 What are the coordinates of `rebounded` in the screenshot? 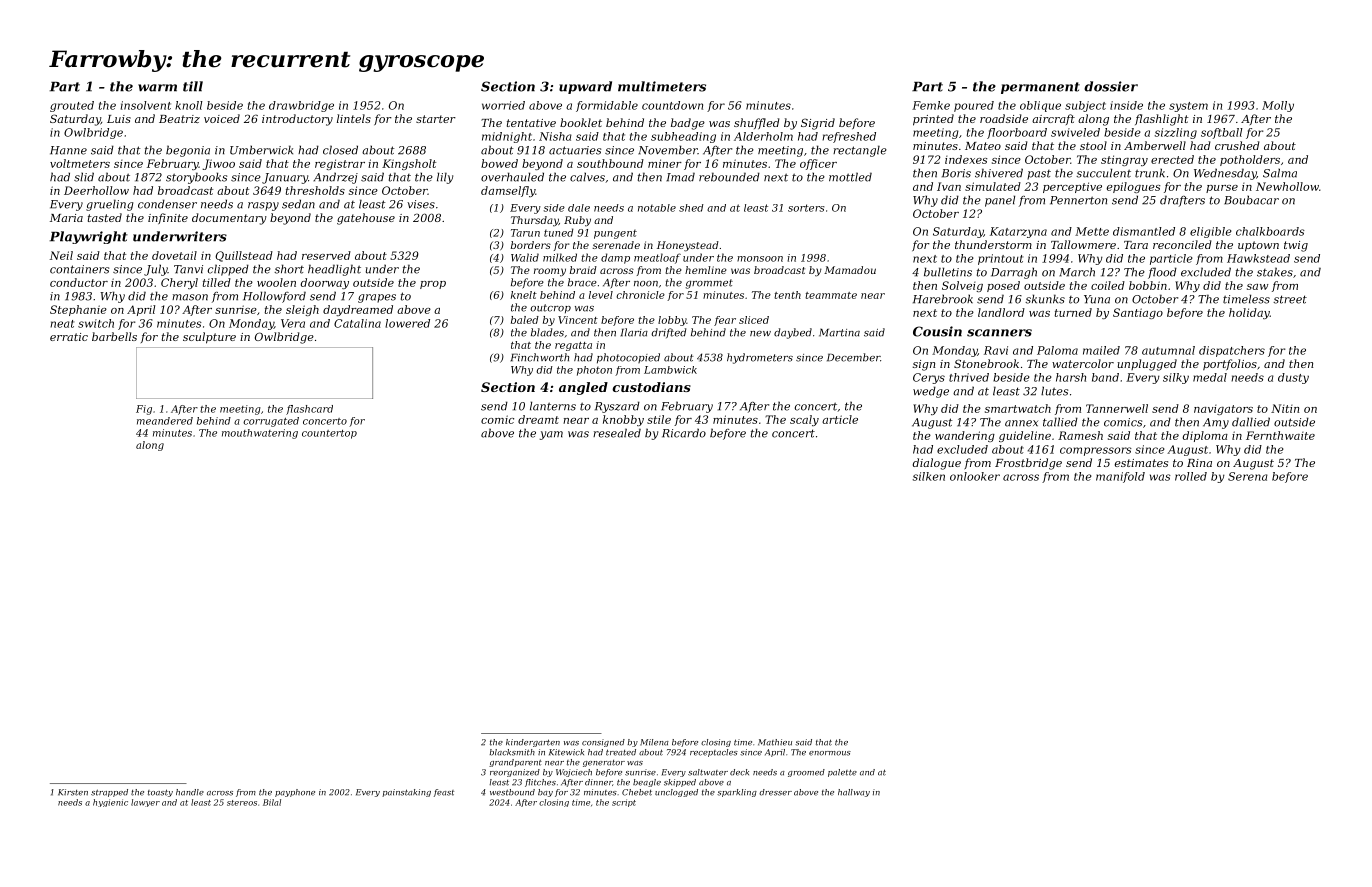 It's located at (729, 177).
